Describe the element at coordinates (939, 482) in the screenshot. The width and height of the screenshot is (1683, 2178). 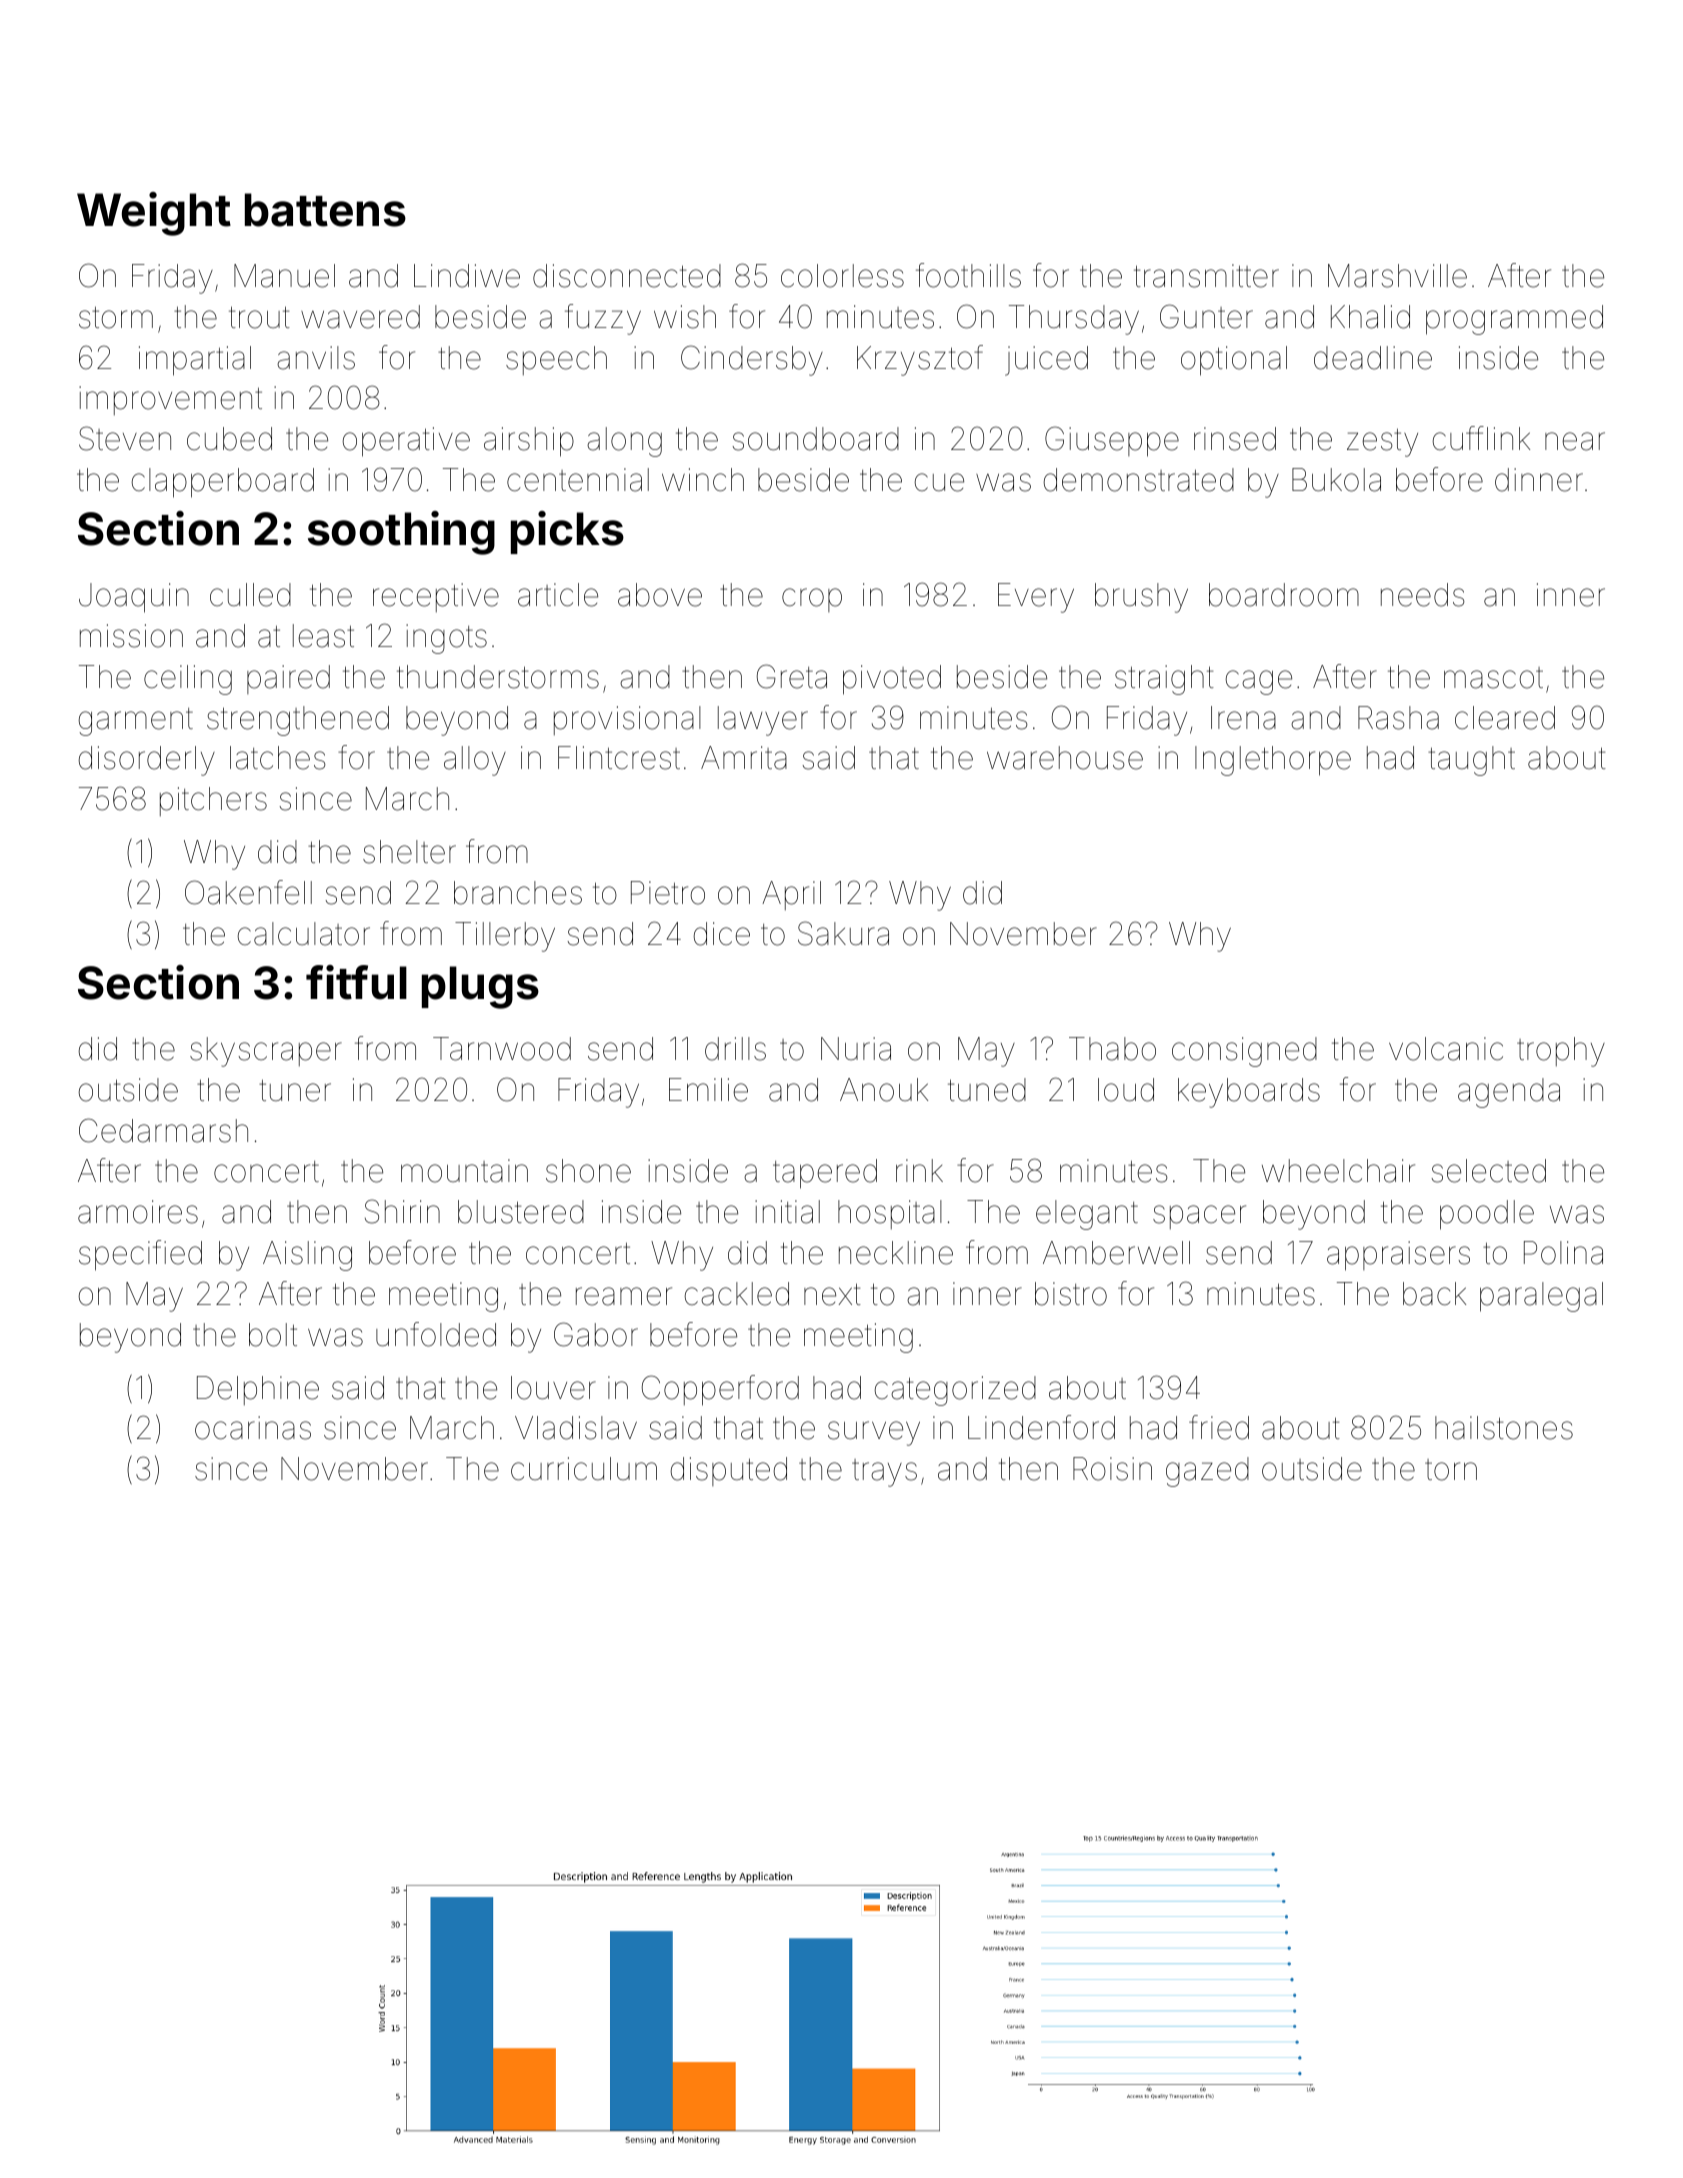
I see `cue` at that location.
